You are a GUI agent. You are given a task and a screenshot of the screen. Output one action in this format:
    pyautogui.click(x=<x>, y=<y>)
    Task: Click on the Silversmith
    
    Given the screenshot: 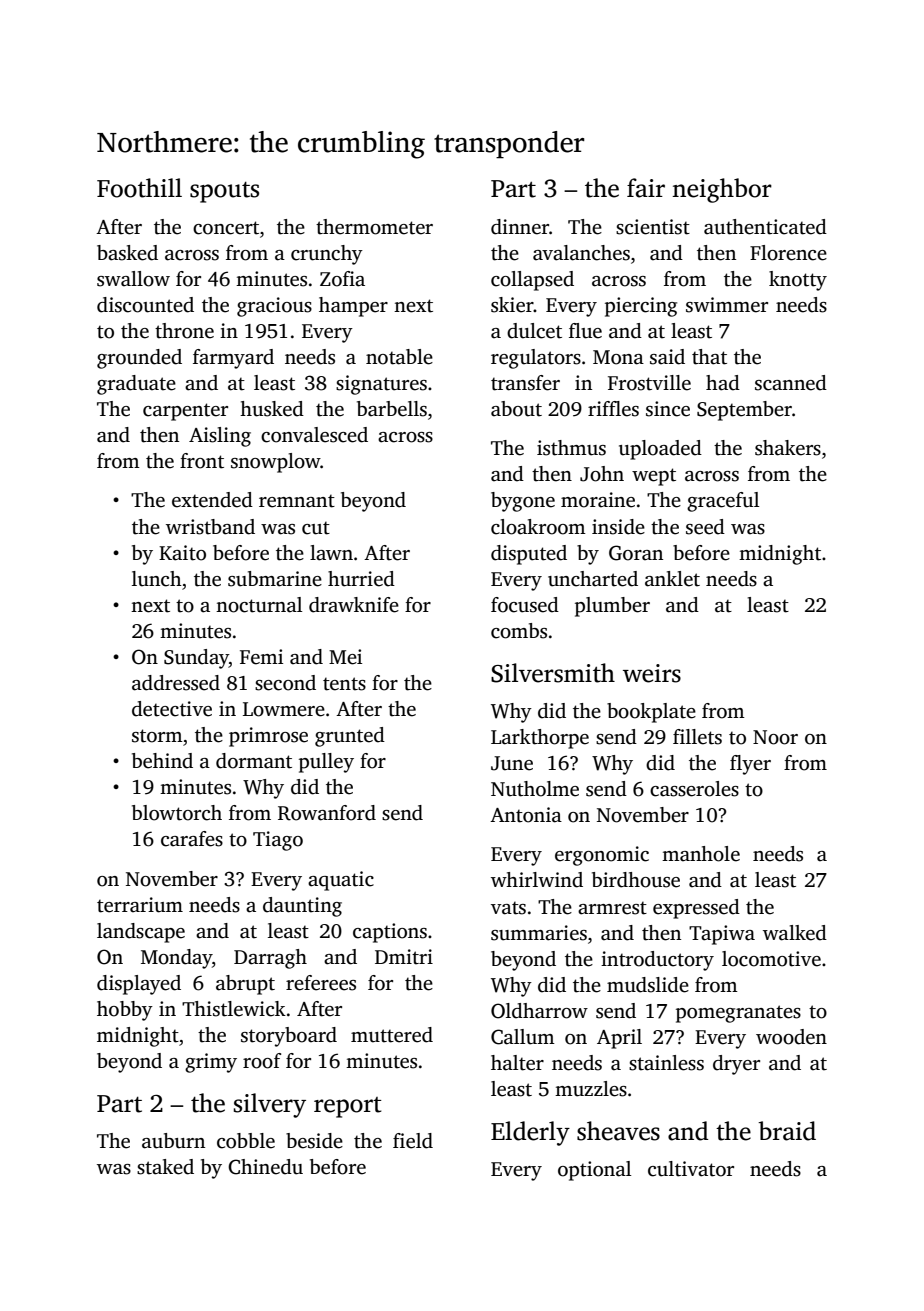 What is the action you would take?
    pyautogui.click(x=553, y=673)
